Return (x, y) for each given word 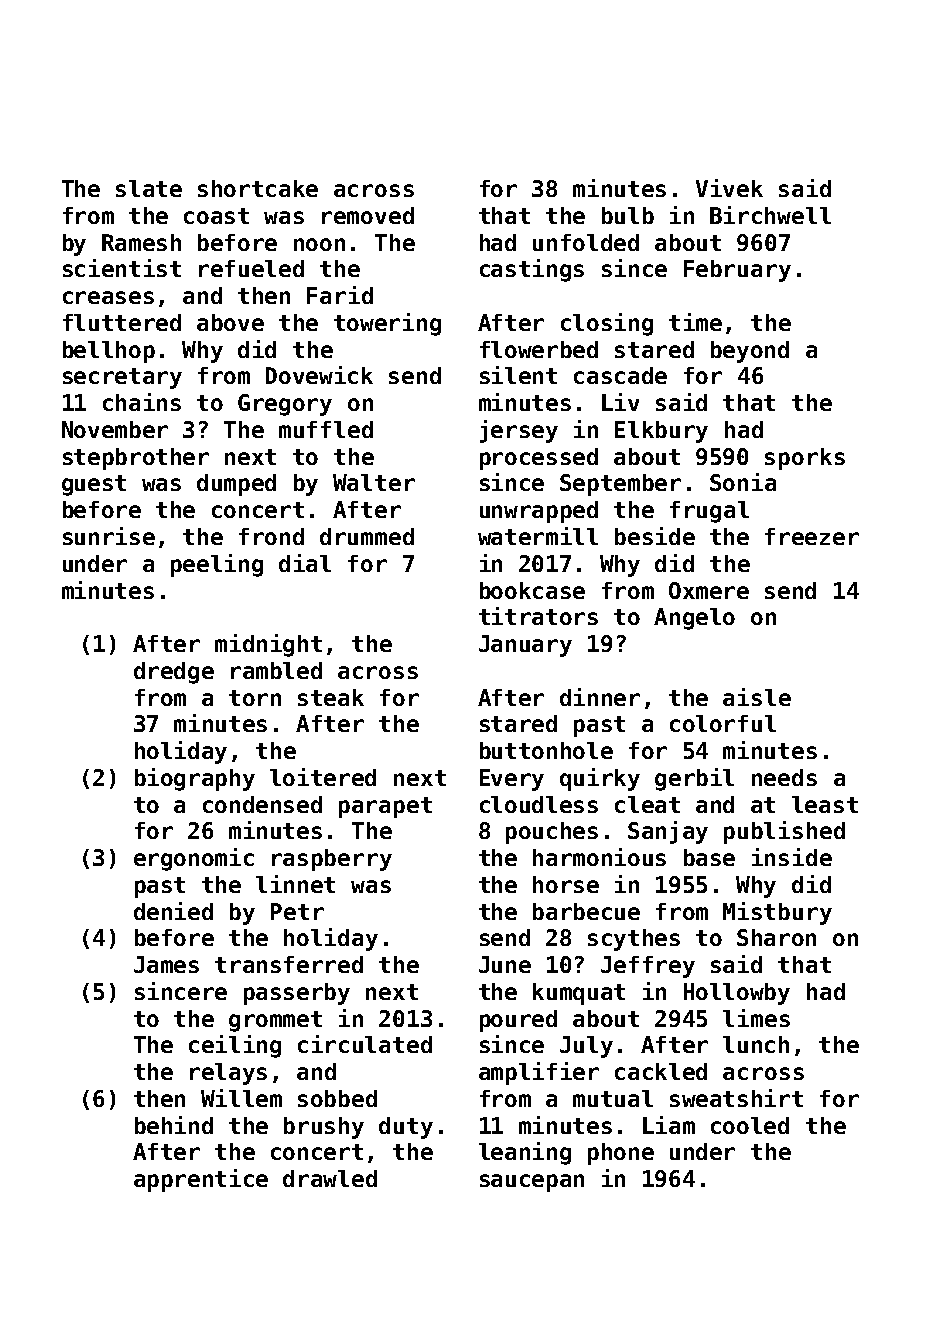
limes (756, 1018)
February (737, 271)
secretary (122, 378)
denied (173, 911)
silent (518, 375)
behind (174, 1125)
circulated (365, 1044)
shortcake (258, 188)
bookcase (532, 590)
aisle (757, 697)
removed (368, 215)
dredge (174, 673)
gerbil (694, 779)
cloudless (539, 804)
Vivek (729, 188)
